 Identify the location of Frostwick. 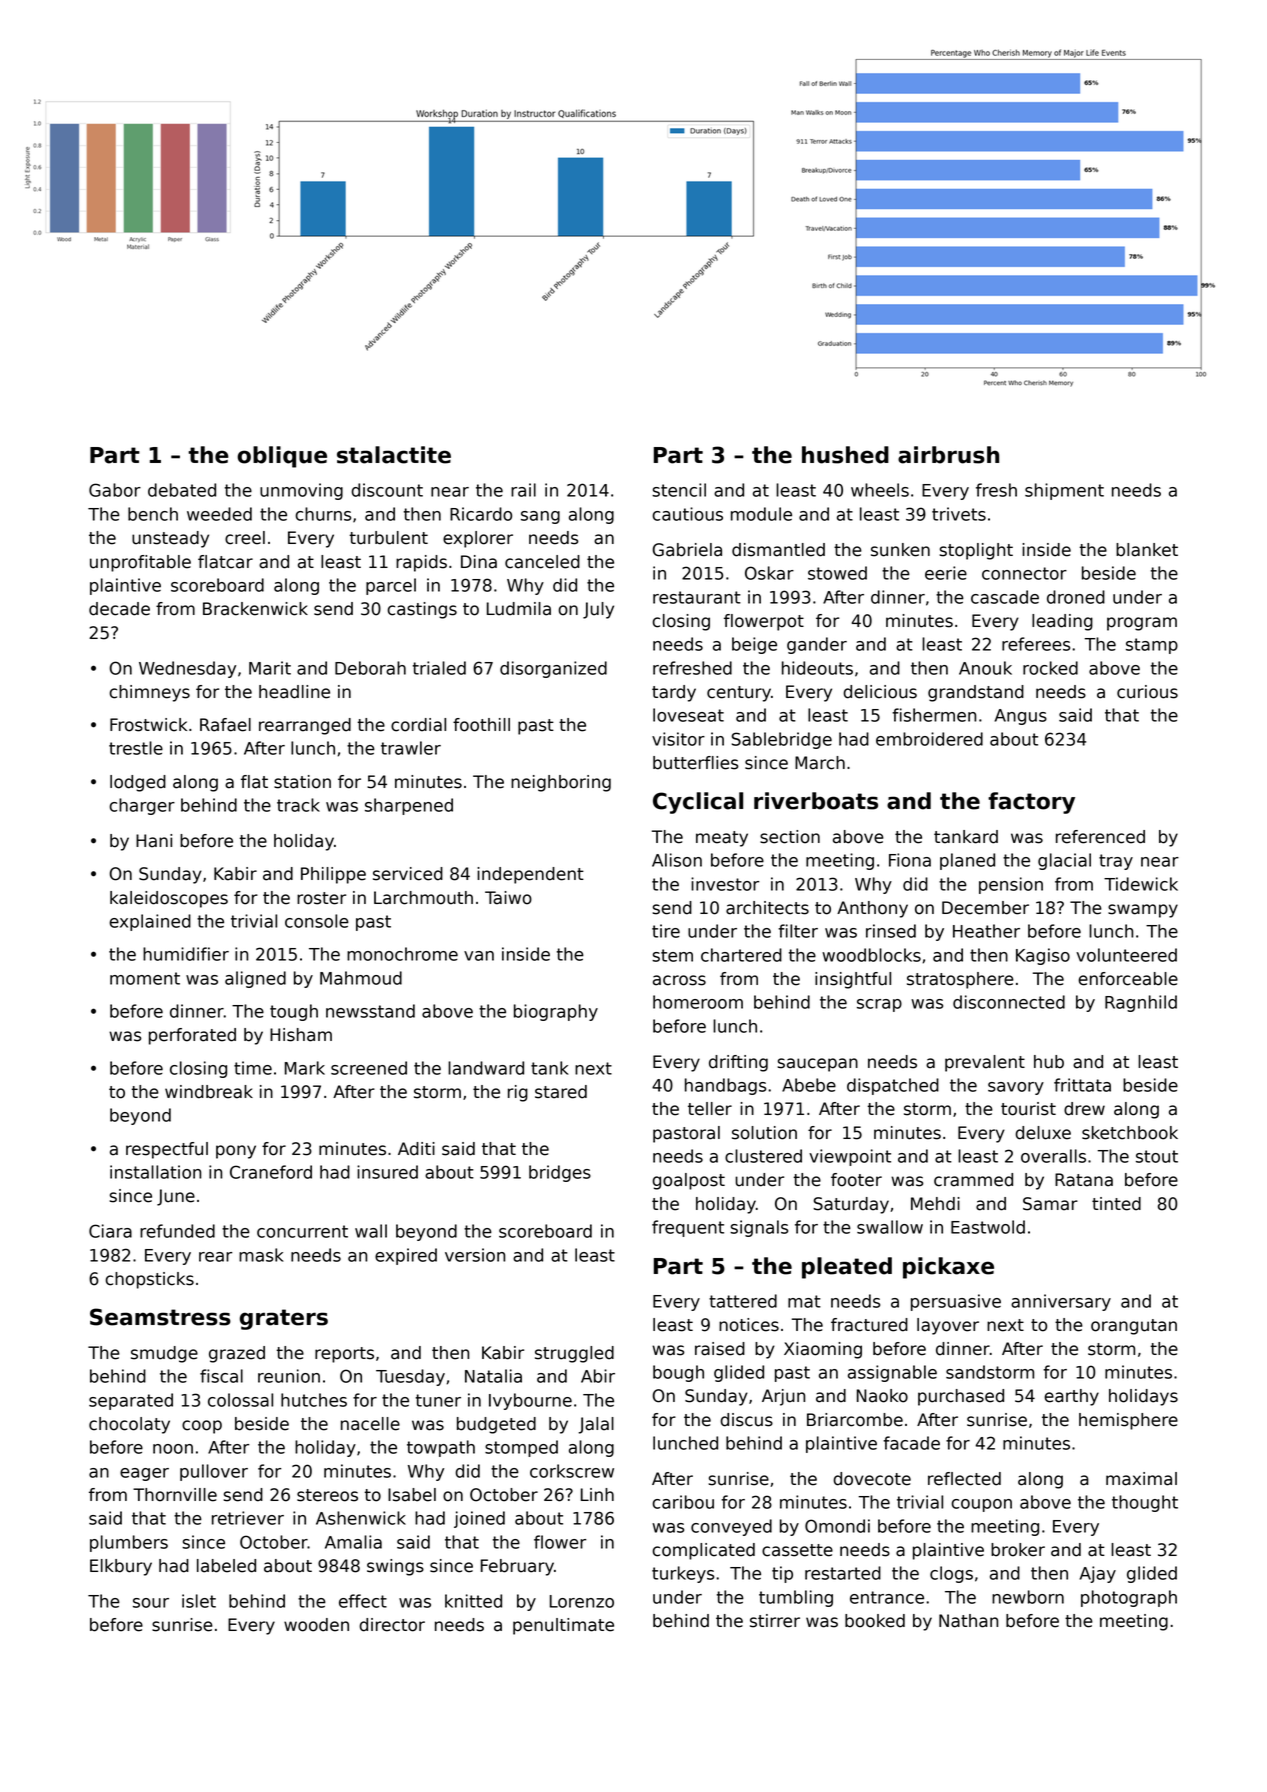
(148, 725).
